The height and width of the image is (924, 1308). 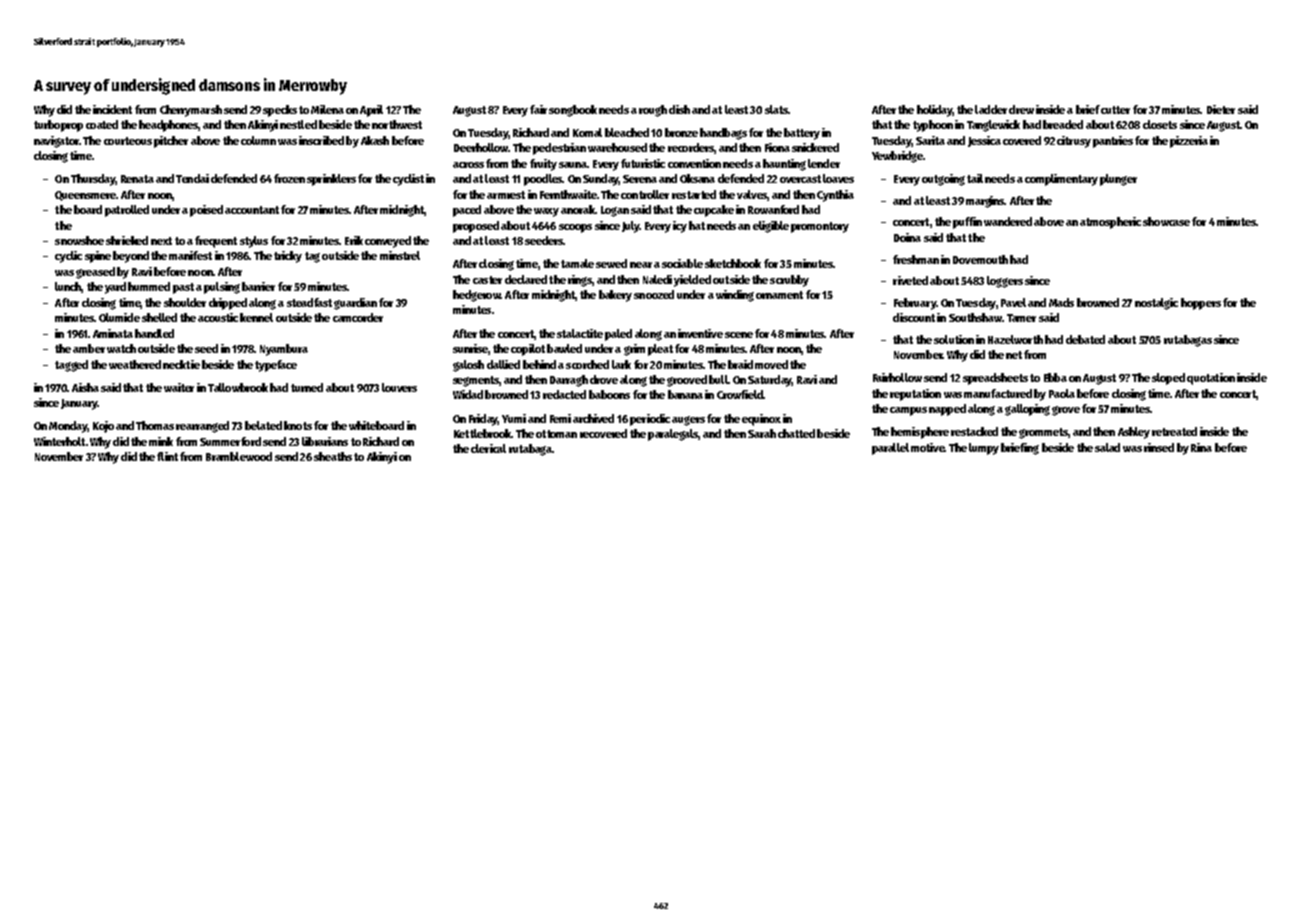 I want to click on bronze, so click(x=681, y=132).
